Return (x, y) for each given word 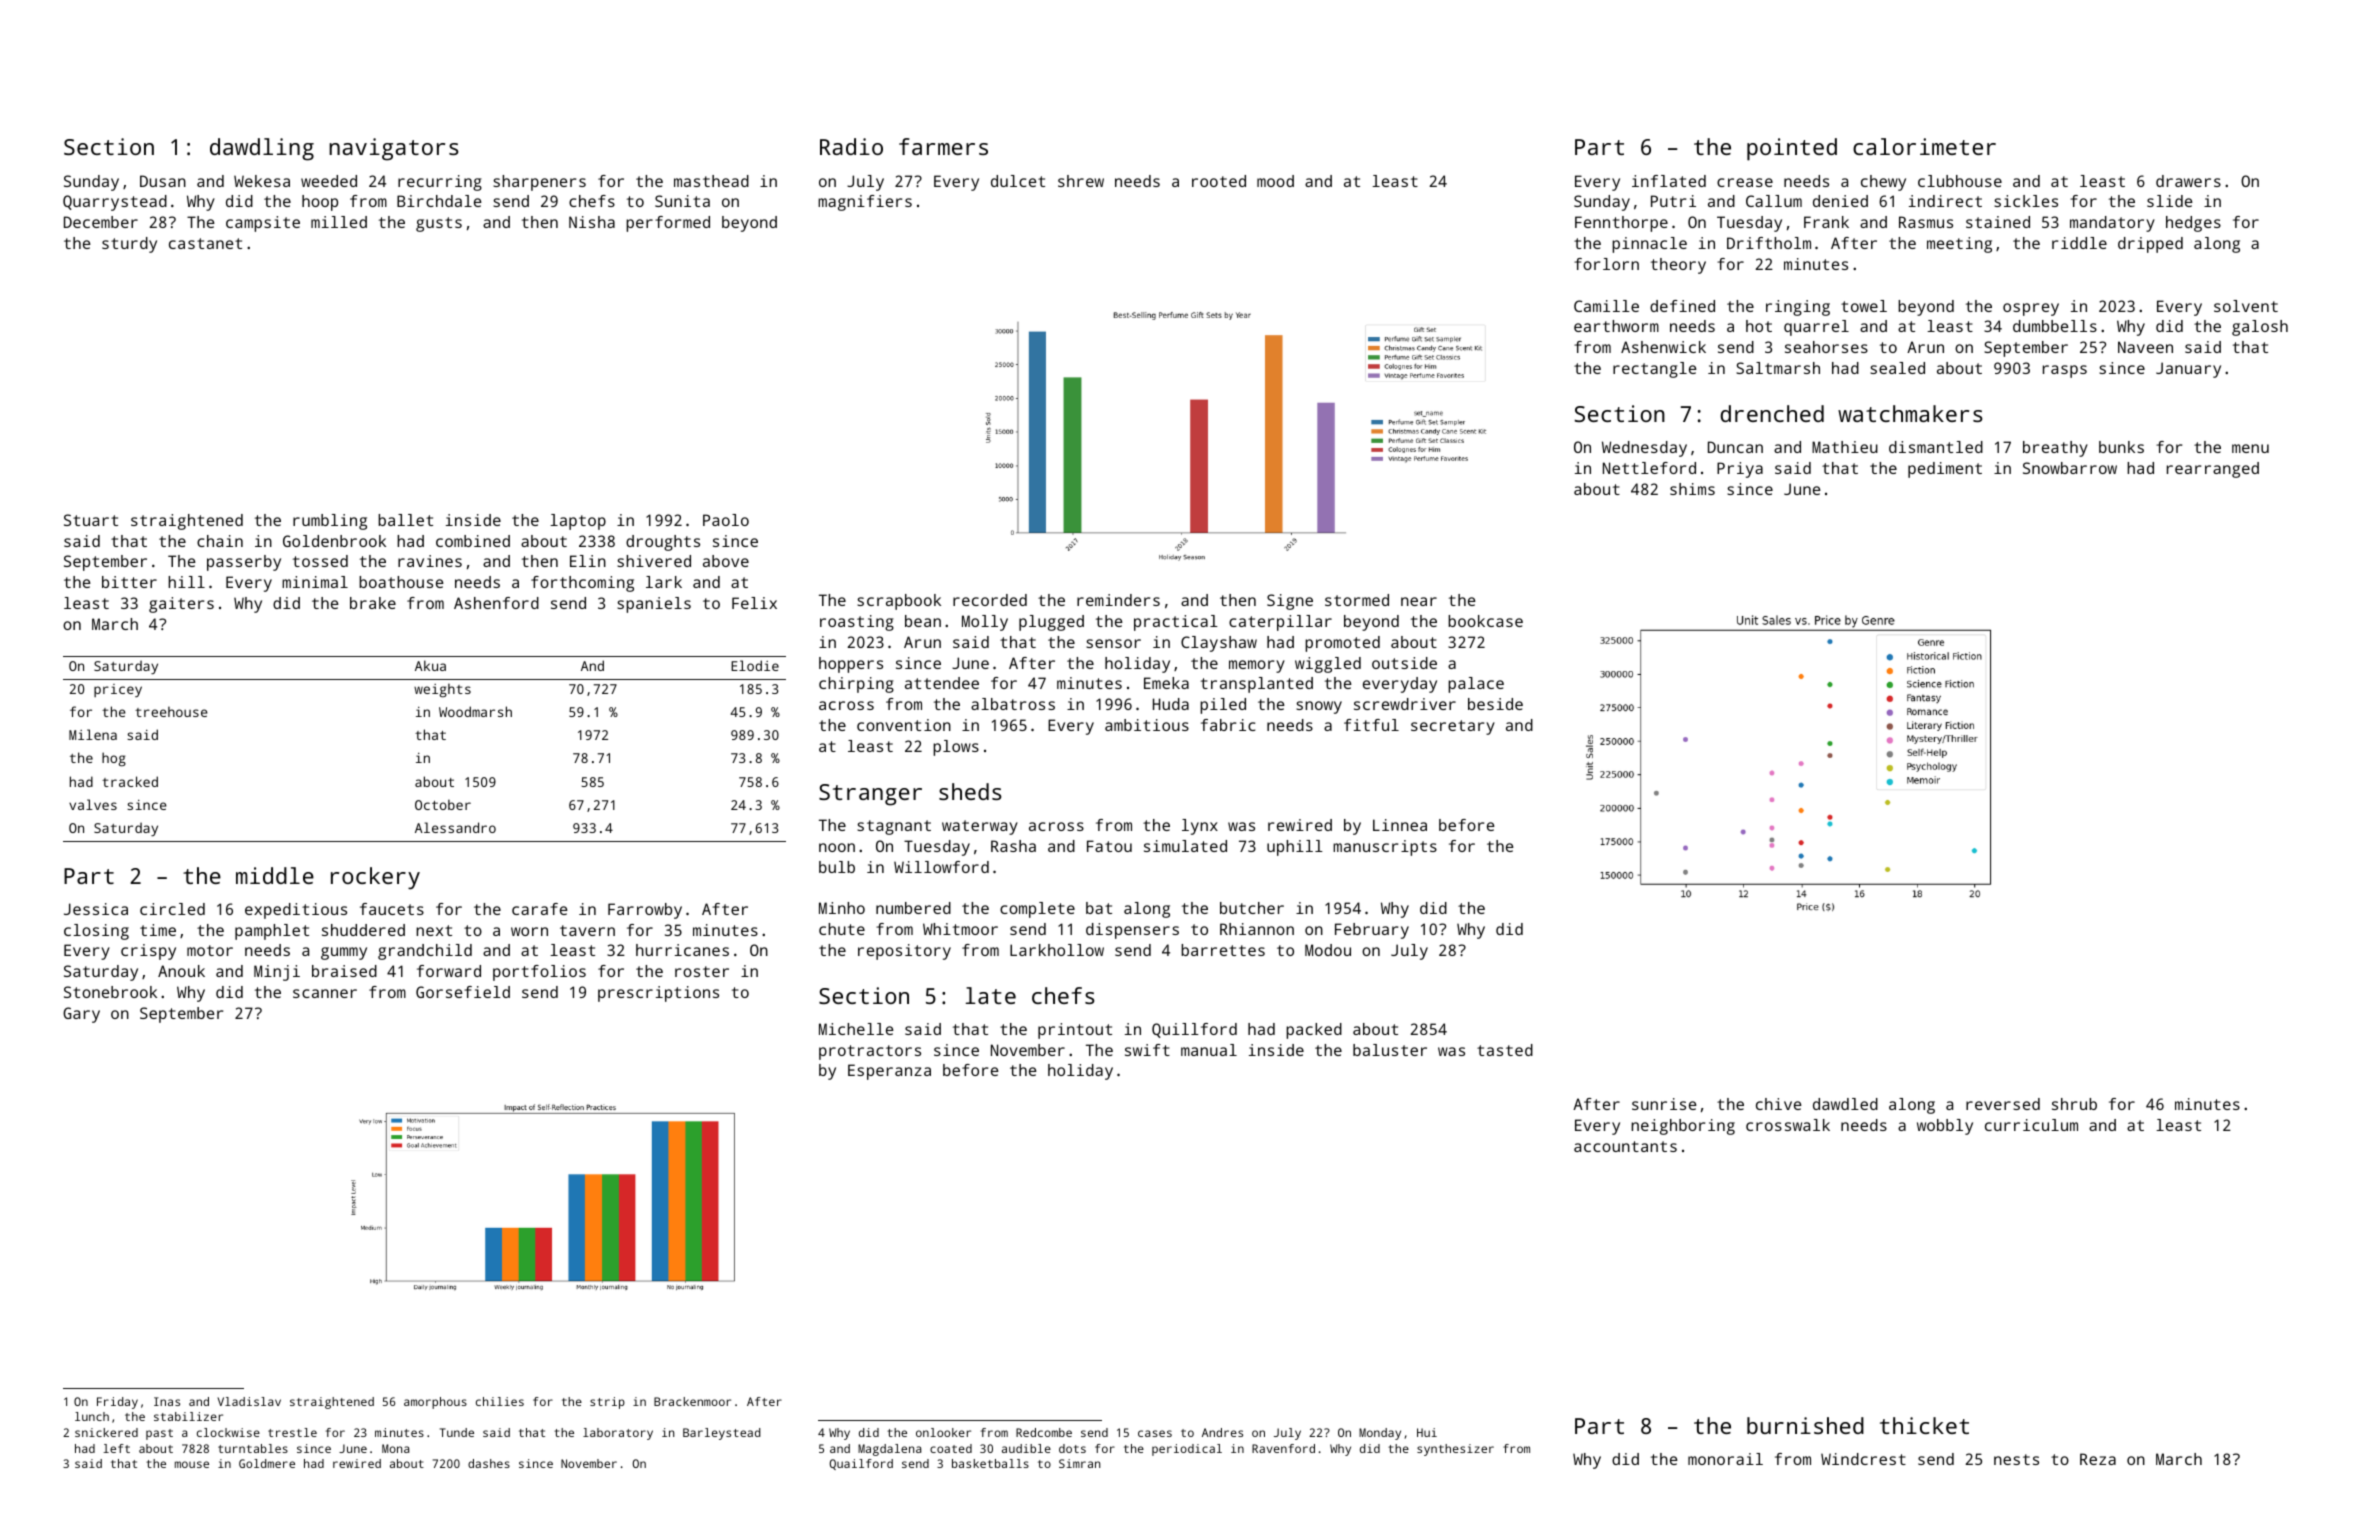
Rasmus (1926, 222)
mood (1275, 181)
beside (1495, 704)
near (1419, 601)
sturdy (129, 245)
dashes (489, 1463)
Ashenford (496, 603)
